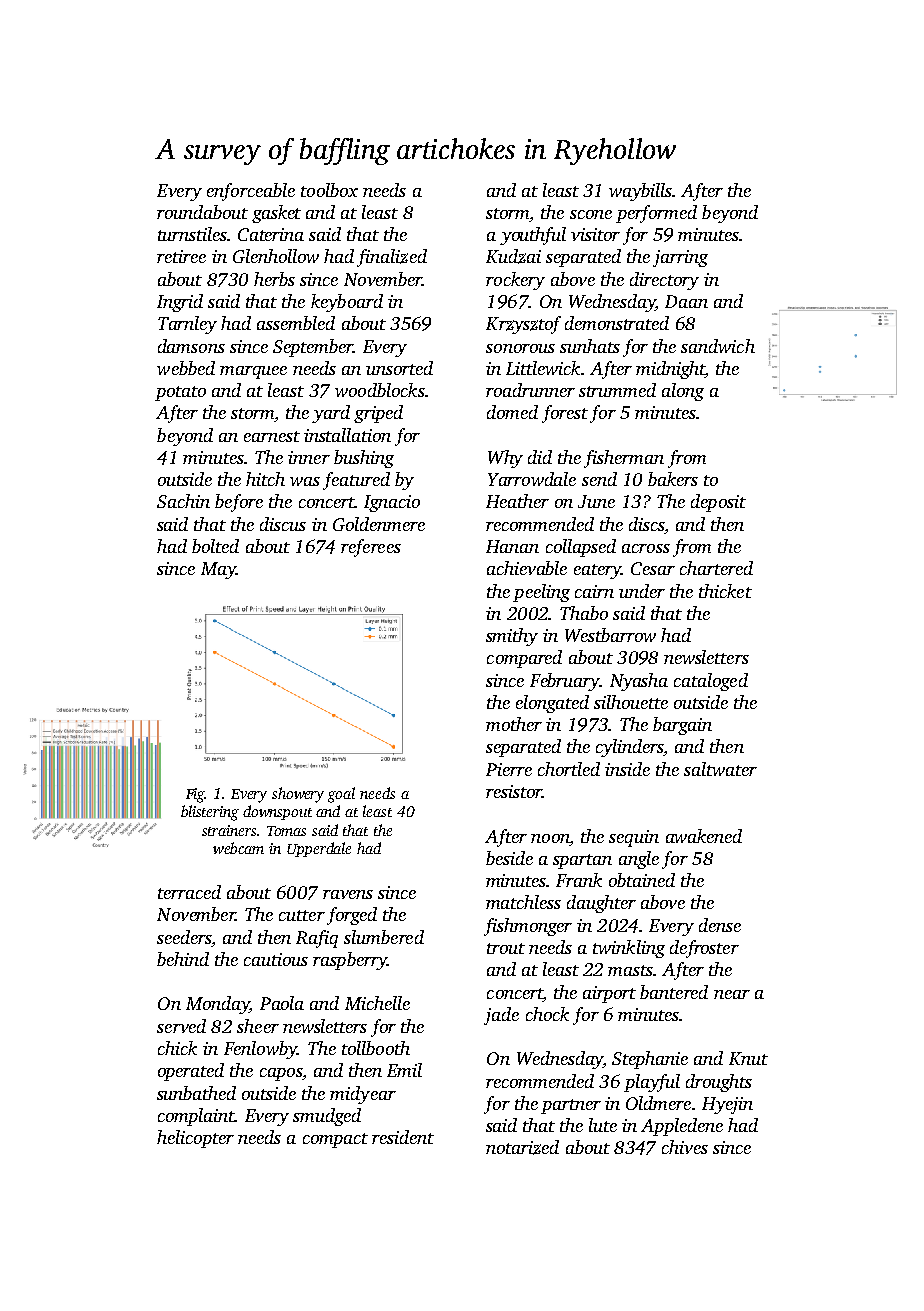 Image resolution: width=924 pixels, height=1311 pixels. Describe the element at coordinates (515, 281) in the page. I see `rockery` at that location.
